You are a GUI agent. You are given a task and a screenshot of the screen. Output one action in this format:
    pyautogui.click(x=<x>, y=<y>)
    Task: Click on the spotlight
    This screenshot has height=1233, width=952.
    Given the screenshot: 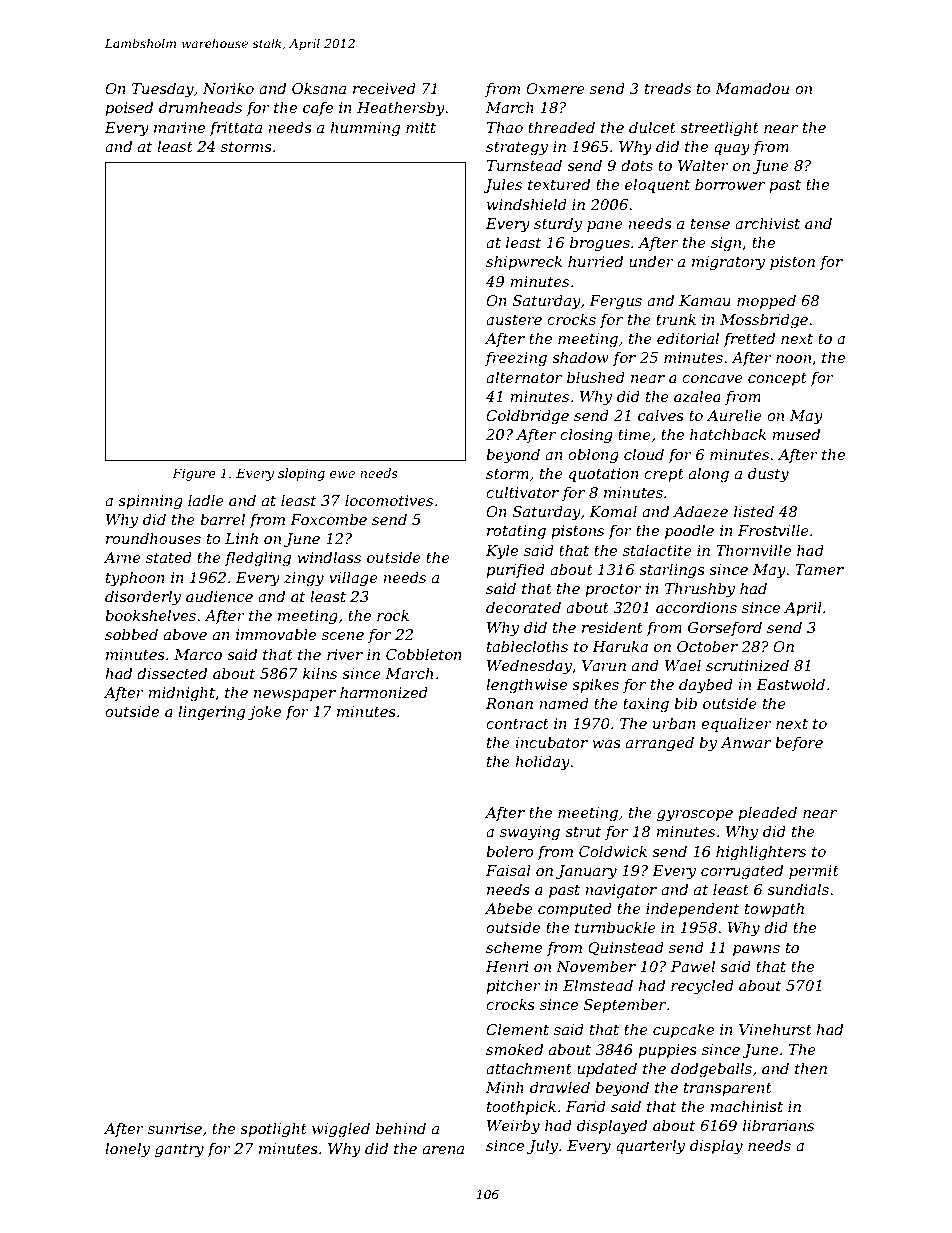 What is the action you would take?
    pyautogui.click(x=273, y=1130)
